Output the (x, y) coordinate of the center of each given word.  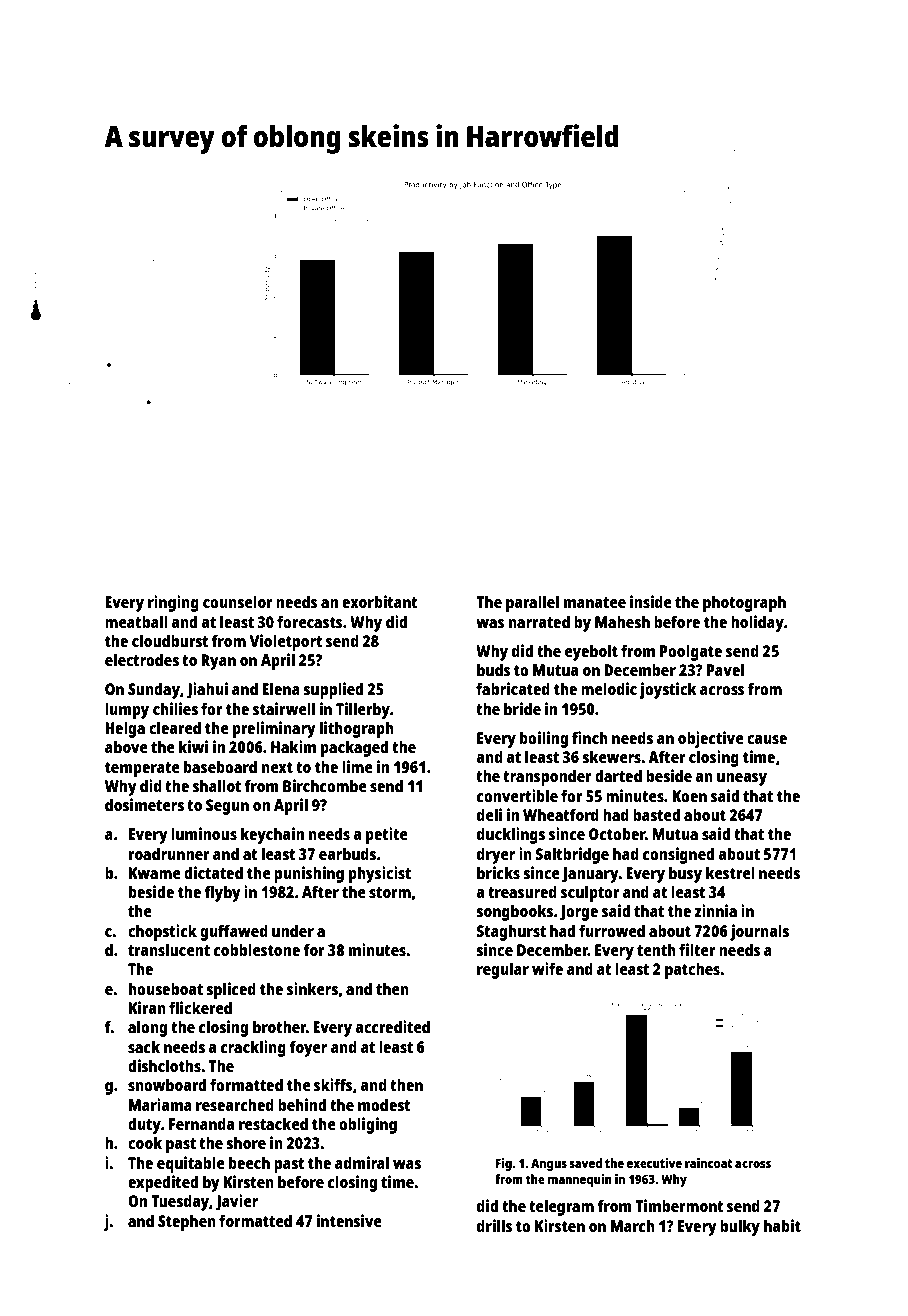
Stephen (187, 1223)
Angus (549, 1164)
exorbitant (380, 601)
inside (651, 601)
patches (692, 971)
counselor (238, 601)
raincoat (708, 1163)
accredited (392, 1026)
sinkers (312, 988)
